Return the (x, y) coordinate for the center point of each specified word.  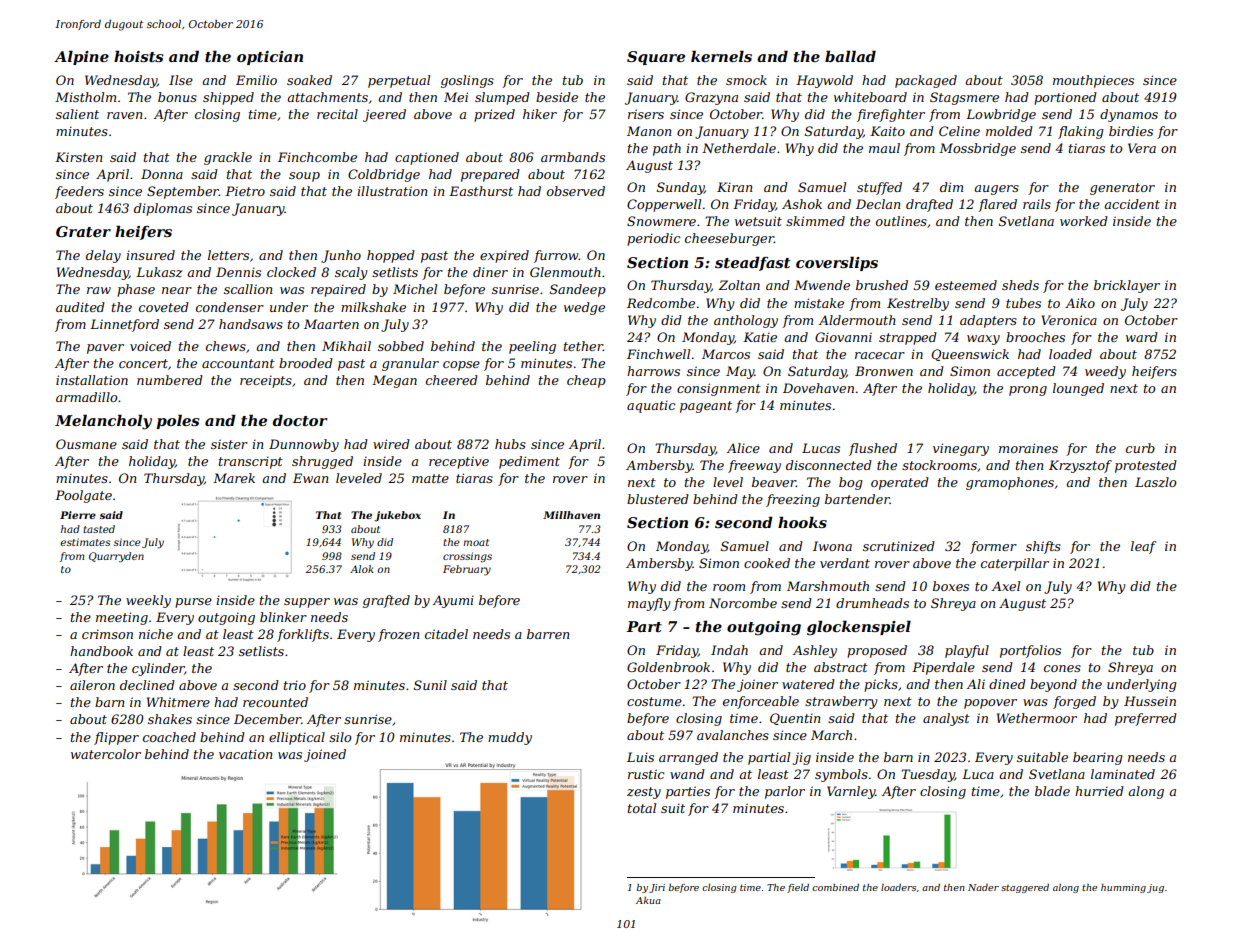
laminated (1123, 774)
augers (996, 190)
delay (103, 256)
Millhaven (571, 515)
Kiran (734, 187)
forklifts (303, 635)
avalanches (733, 735)
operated (900, 483)
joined (325, 755)
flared (997, 205)
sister (229, 444)
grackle (228, 158)
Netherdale (739, 148)
